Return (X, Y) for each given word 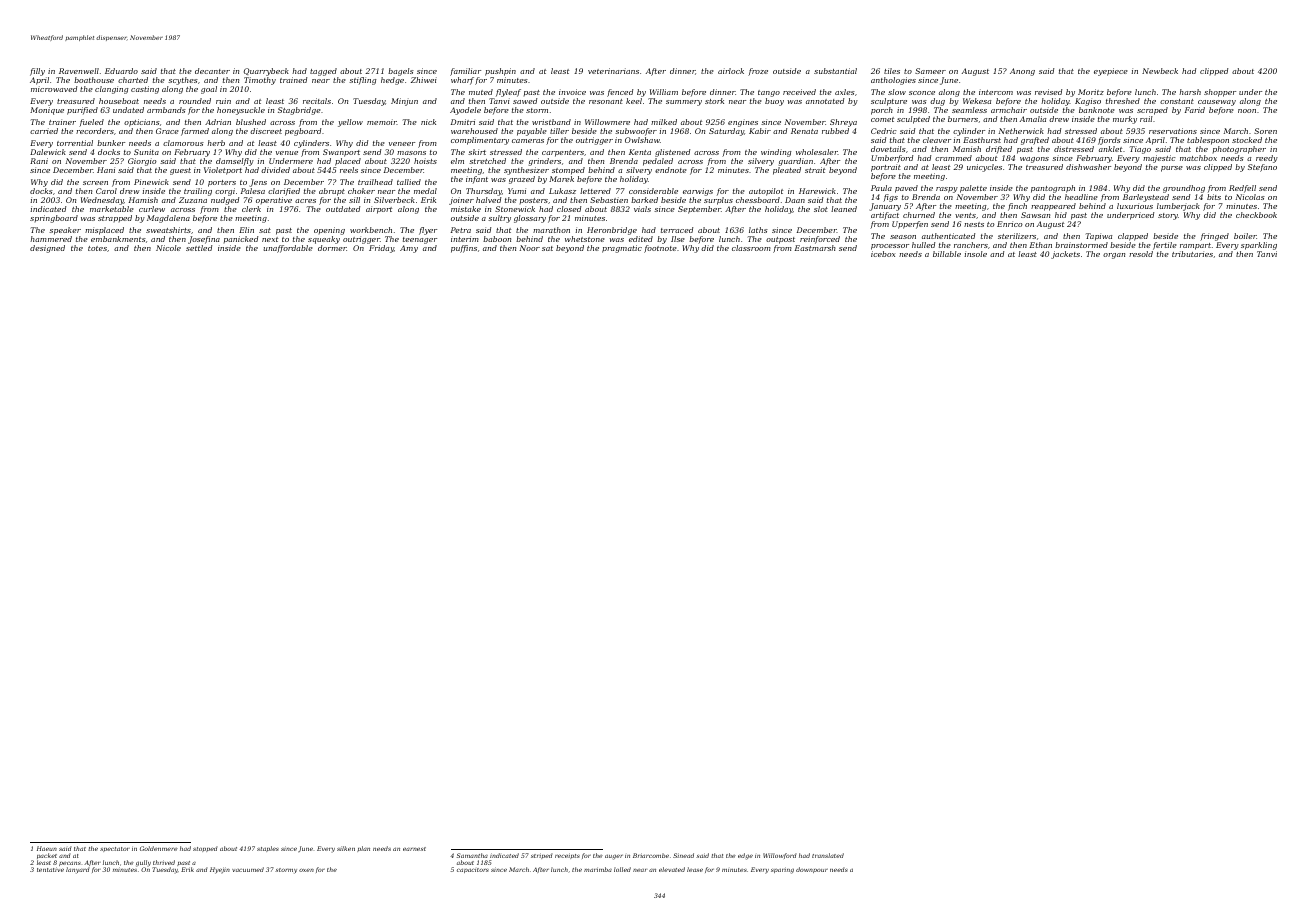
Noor (529, 248)
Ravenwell (79, 71)
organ (1114, 256)
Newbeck (1160, 71)
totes (97, 248)
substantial (835, 71)
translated (828, 855)
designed (47, 249)
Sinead (683, 855)
